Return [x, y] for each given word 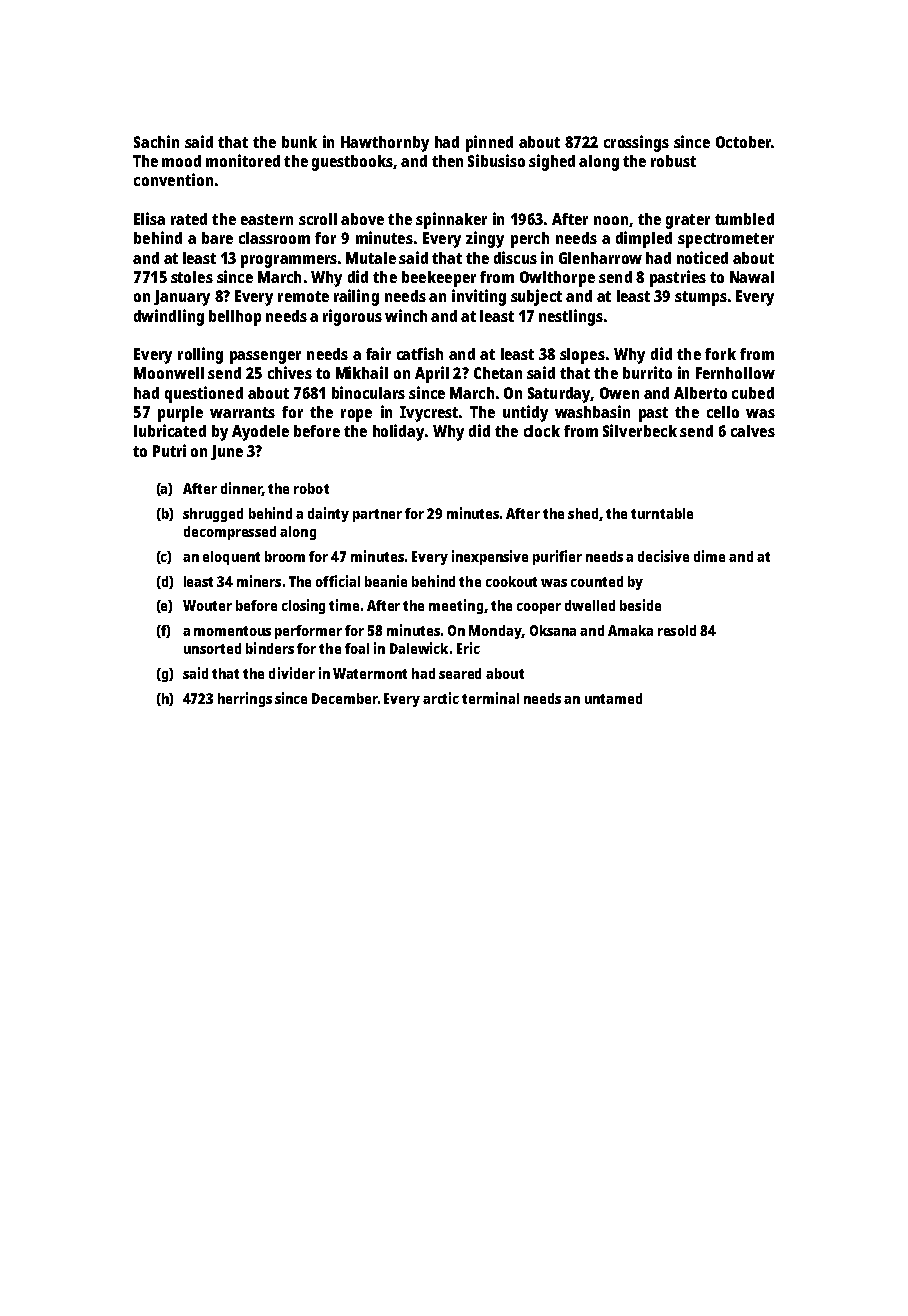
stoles [192, 277]
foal [357, 648]
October [743, 142]
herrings [245, 699]
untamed [613, 698]
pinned [489, 143]
